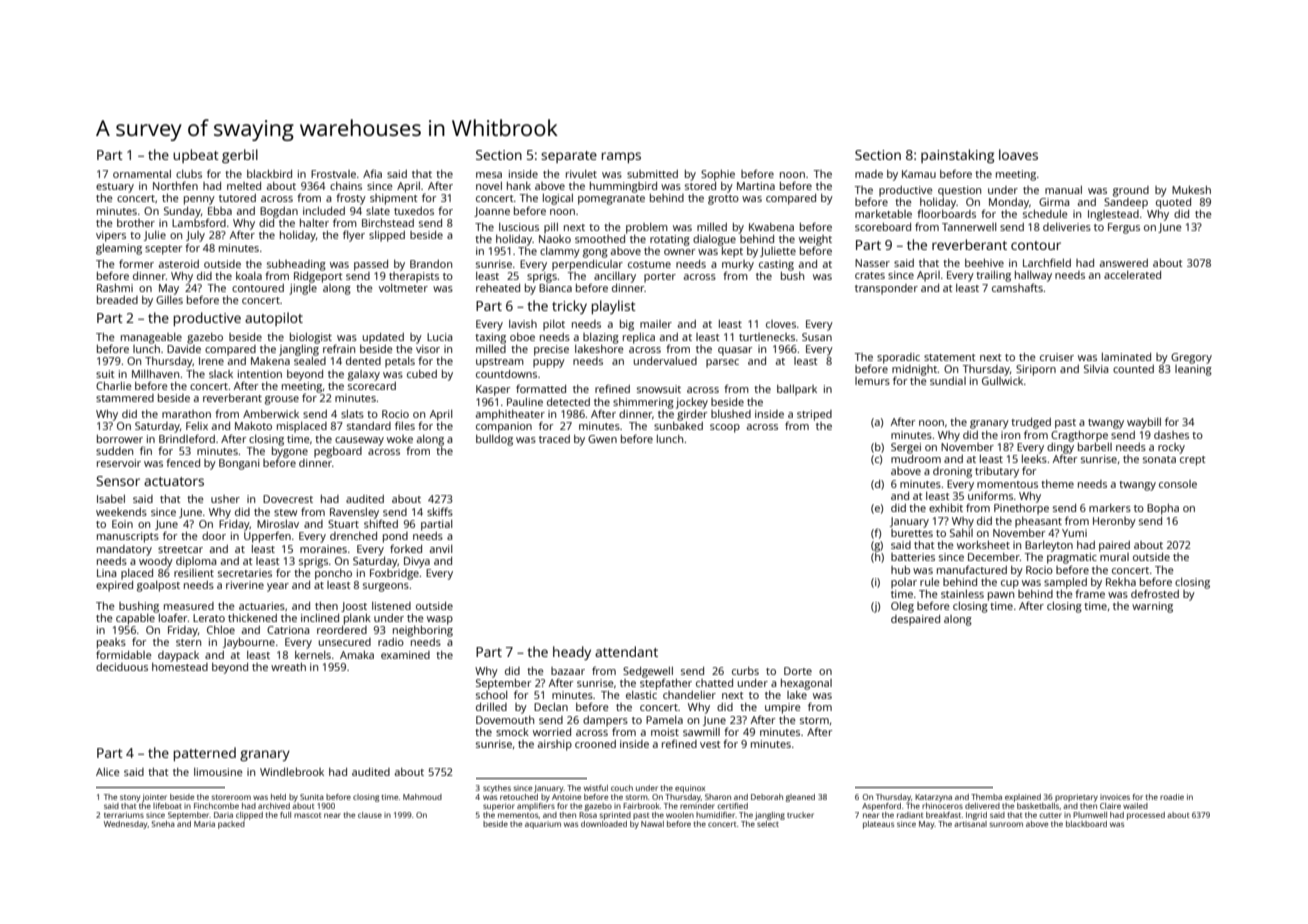 The width and height of the screenshot is (1308, 924). What do you see at coordinates (984, 263) in the screenshot?
I see `beehive` at bounding box center [984, 263].
